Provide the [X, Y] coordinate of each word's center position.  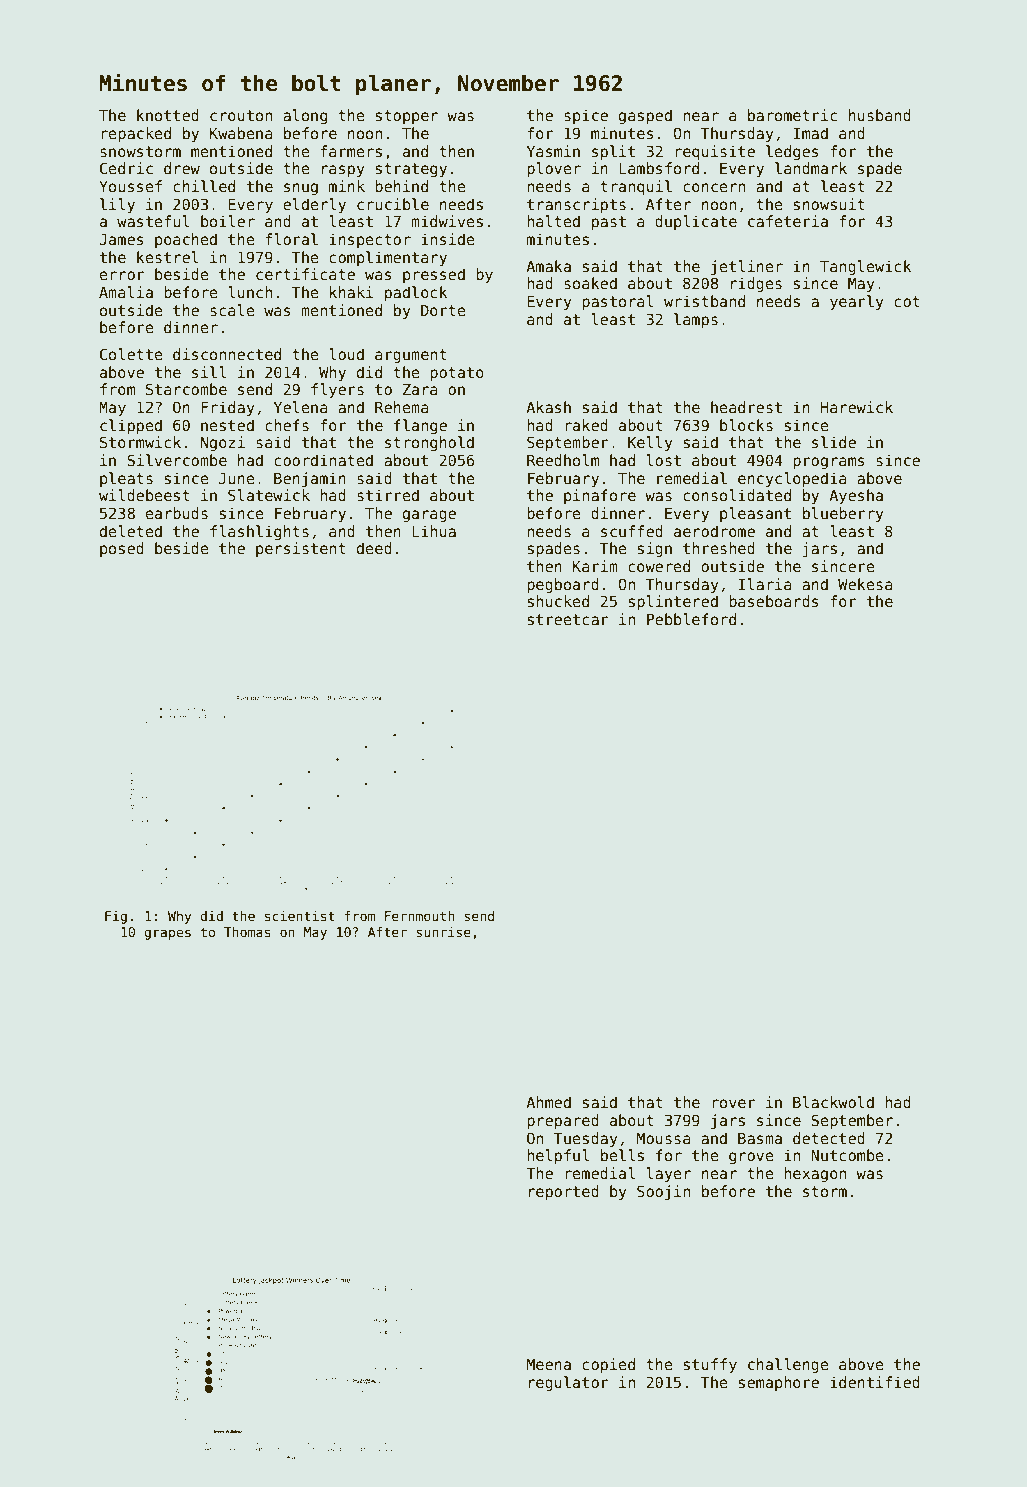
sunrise [443, 932]
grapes [167, 934]
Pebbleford [691, 619]
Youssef [130, 186]
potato [457, 374]
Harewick [857, 407]
